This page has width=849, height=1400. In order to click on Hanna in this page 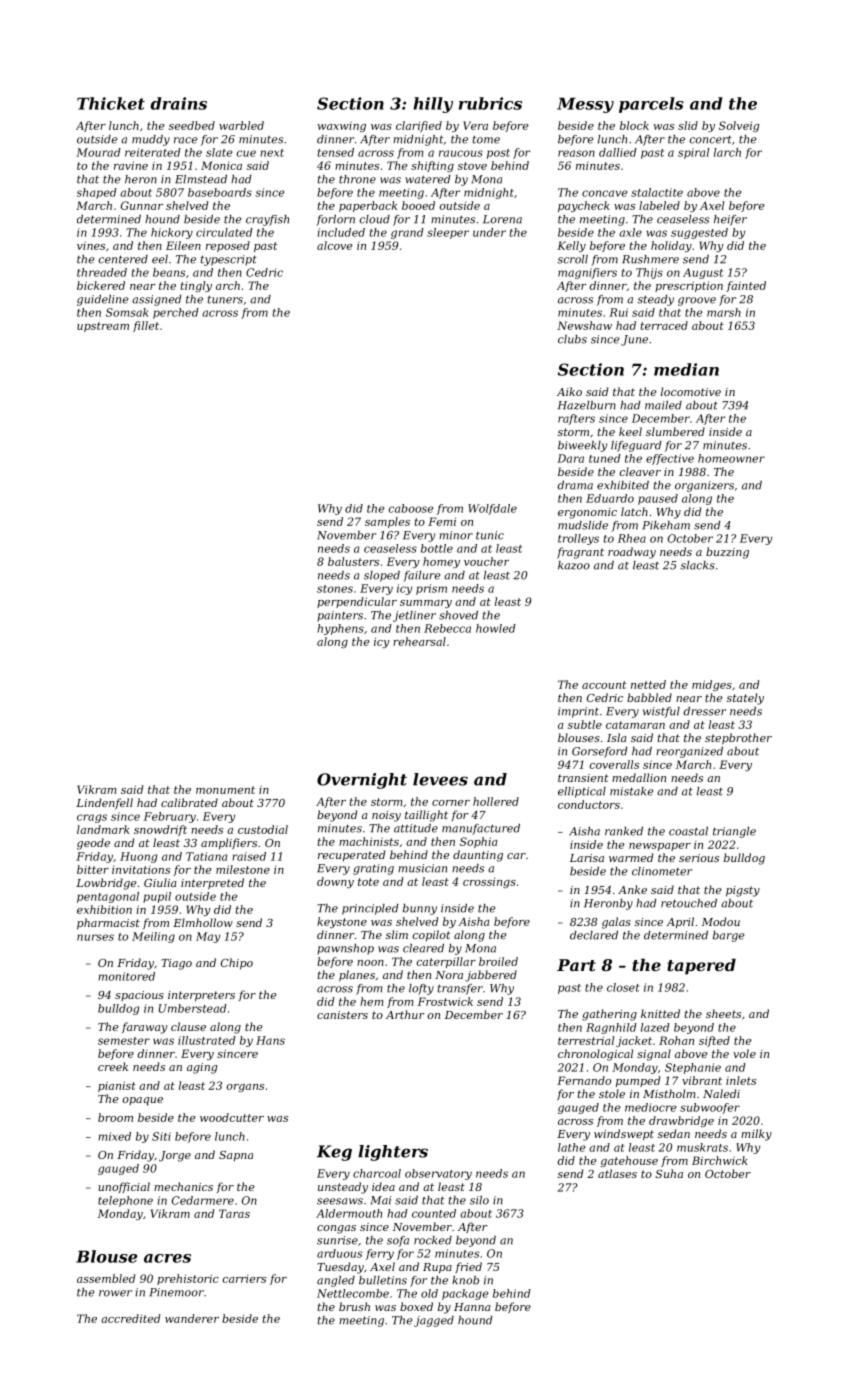, I will do `click(472, 1307)`.
